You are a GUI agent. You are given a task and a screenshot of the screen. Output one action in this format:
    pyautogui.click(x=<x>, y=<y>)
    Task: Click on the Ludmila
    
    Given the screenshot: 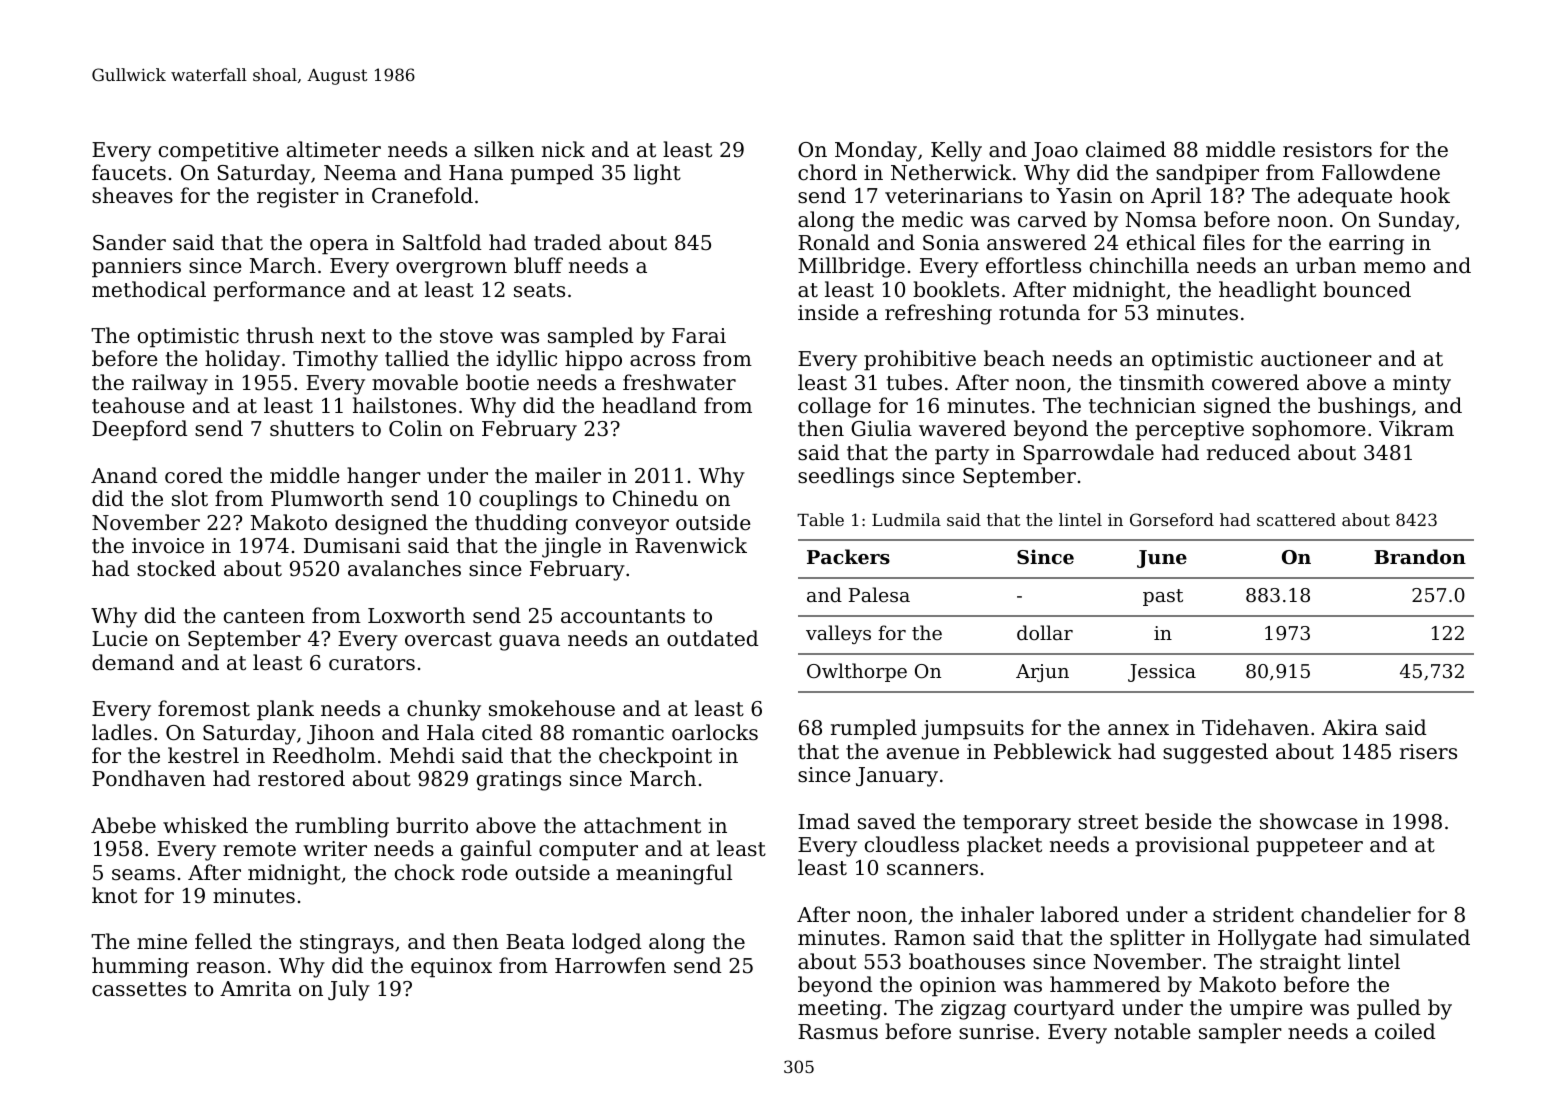 What is the action you would take?
    pyautogui.click(x=906, y=519)
